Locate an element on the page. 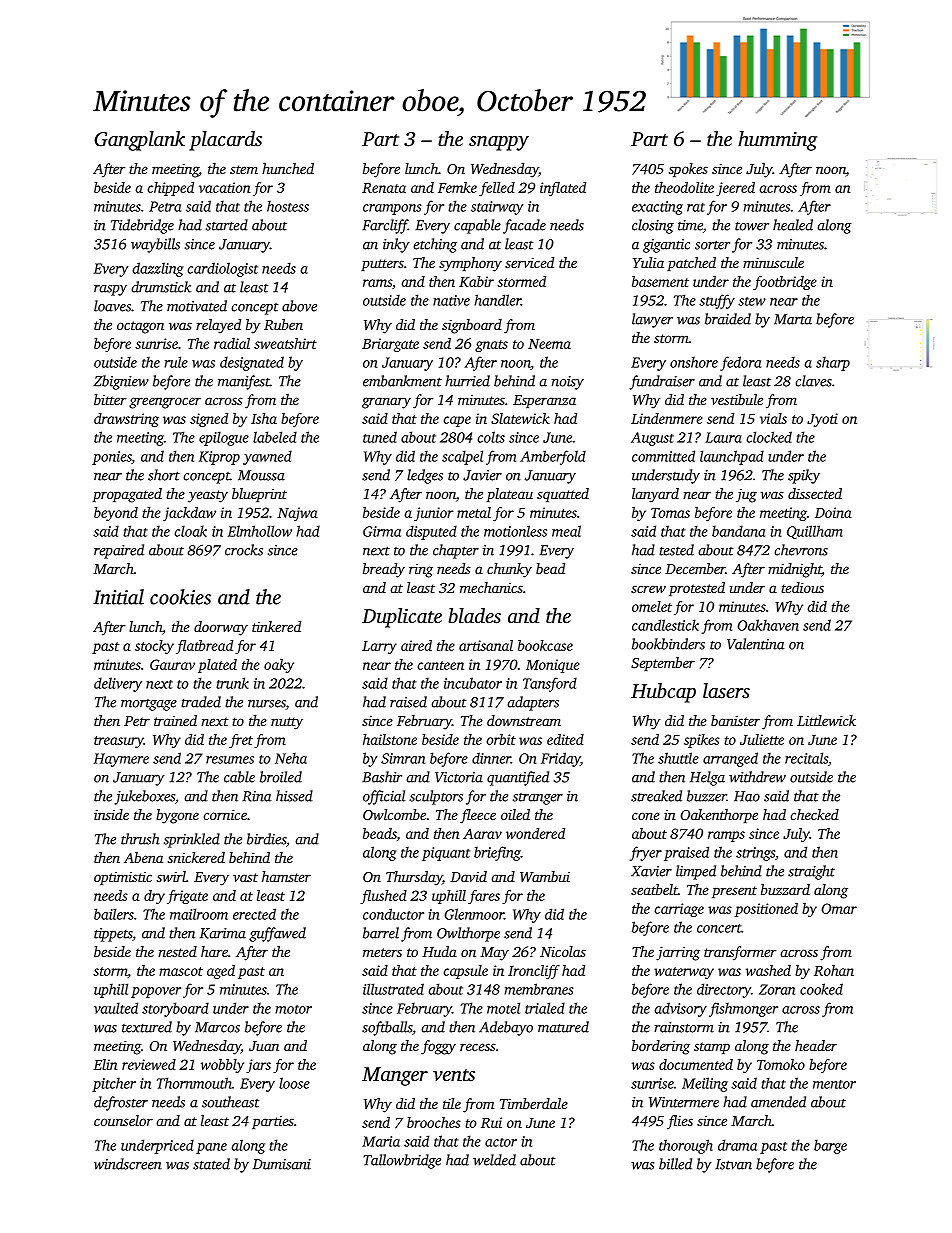 This page has height=1233, width=952. Glenmoor is located at coordinates (474, 914).
